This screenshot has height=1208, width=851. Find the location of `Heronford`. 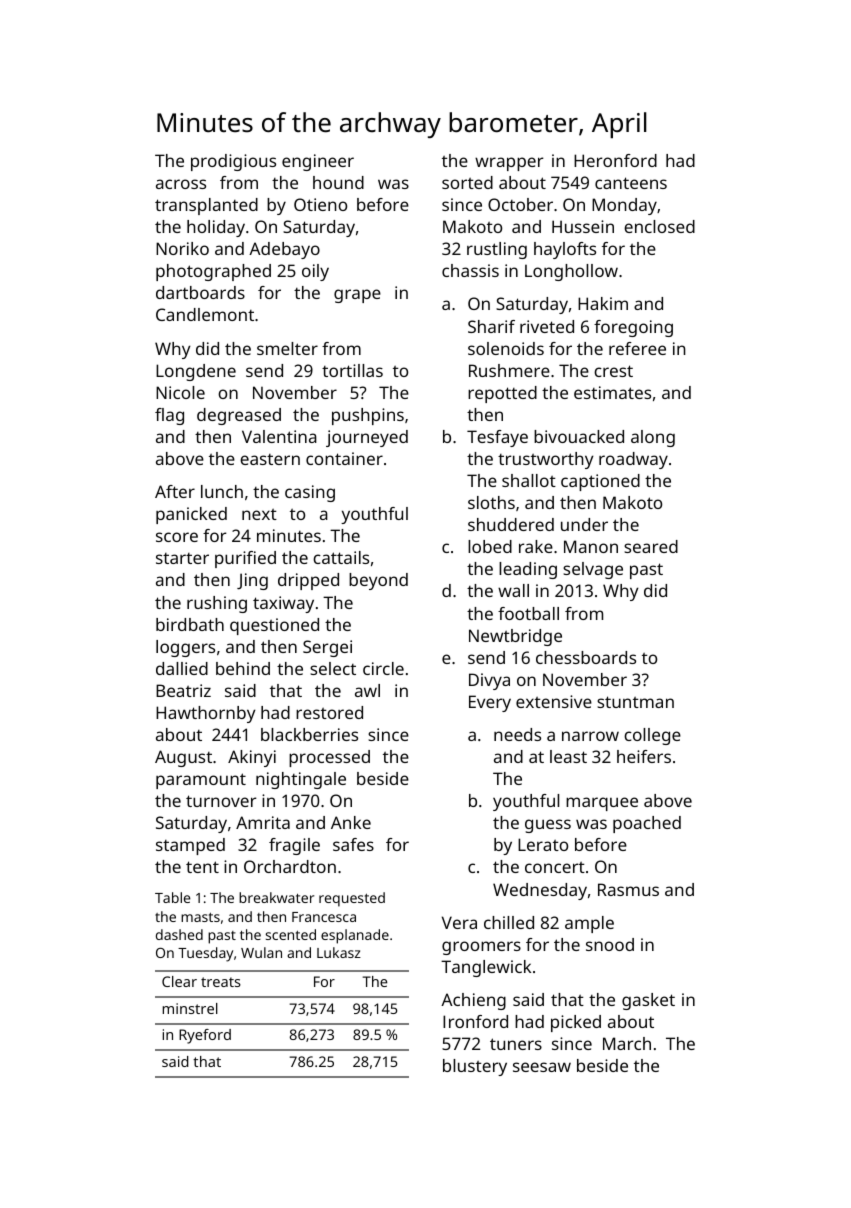

Heronford is located at coordinates (615, 160).
